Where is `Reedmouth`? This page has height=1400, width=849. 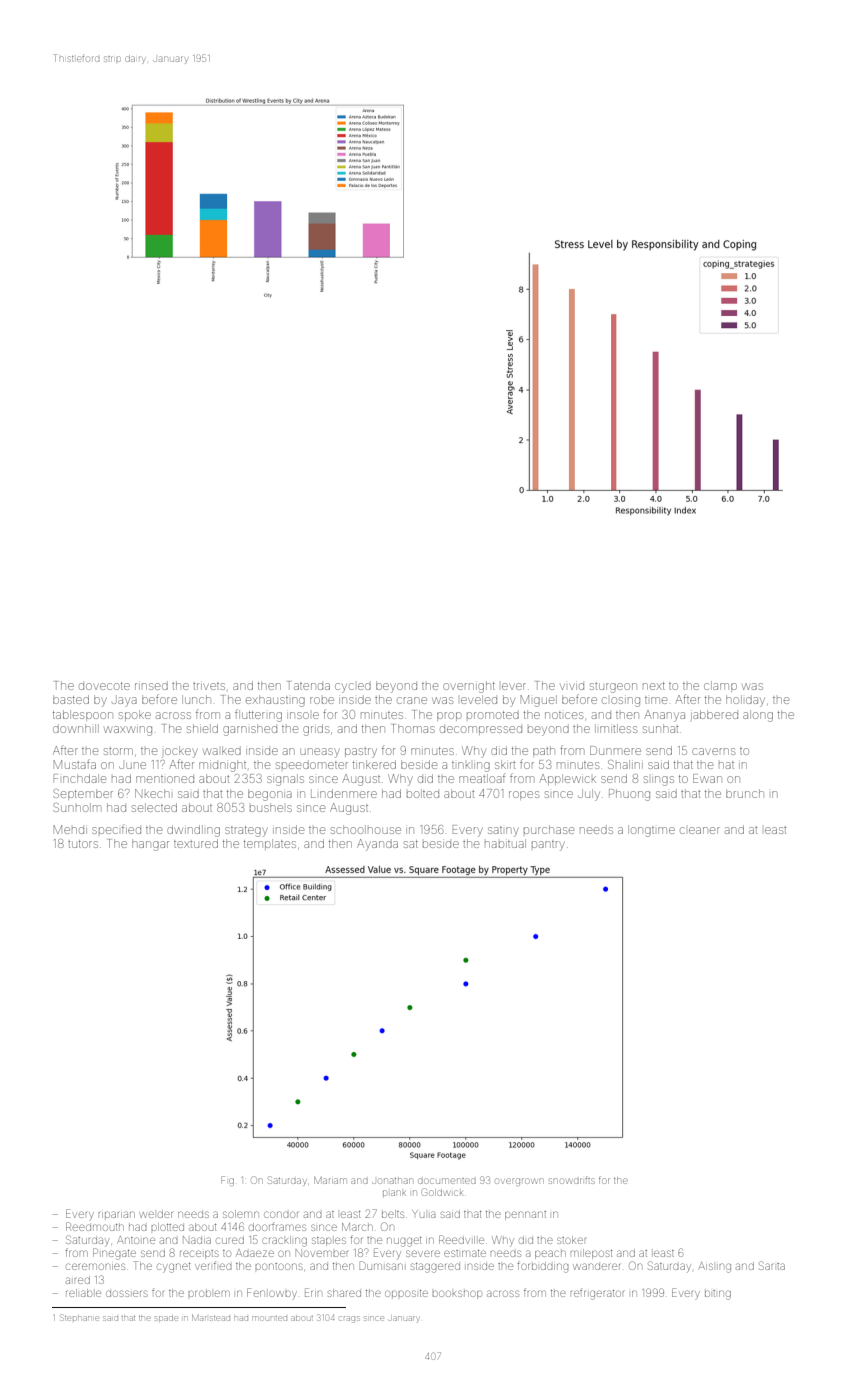
Reedmouth is located at coordinates (95, 1226).
